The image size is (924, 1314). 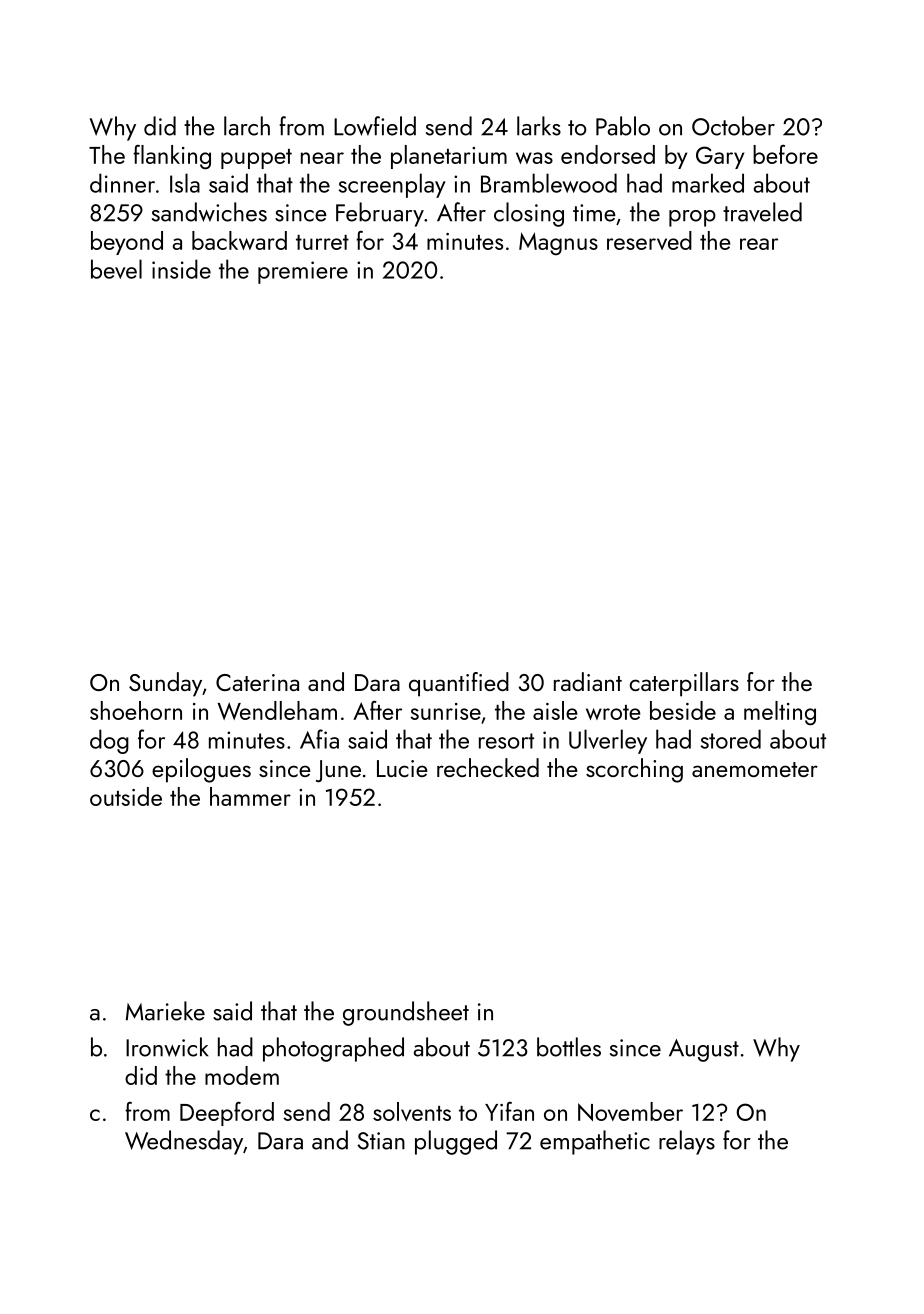 What do you see at coordinates (509, 1111) in the screenshot?
I see `Yifan` at bounding box center [509, 1111].
